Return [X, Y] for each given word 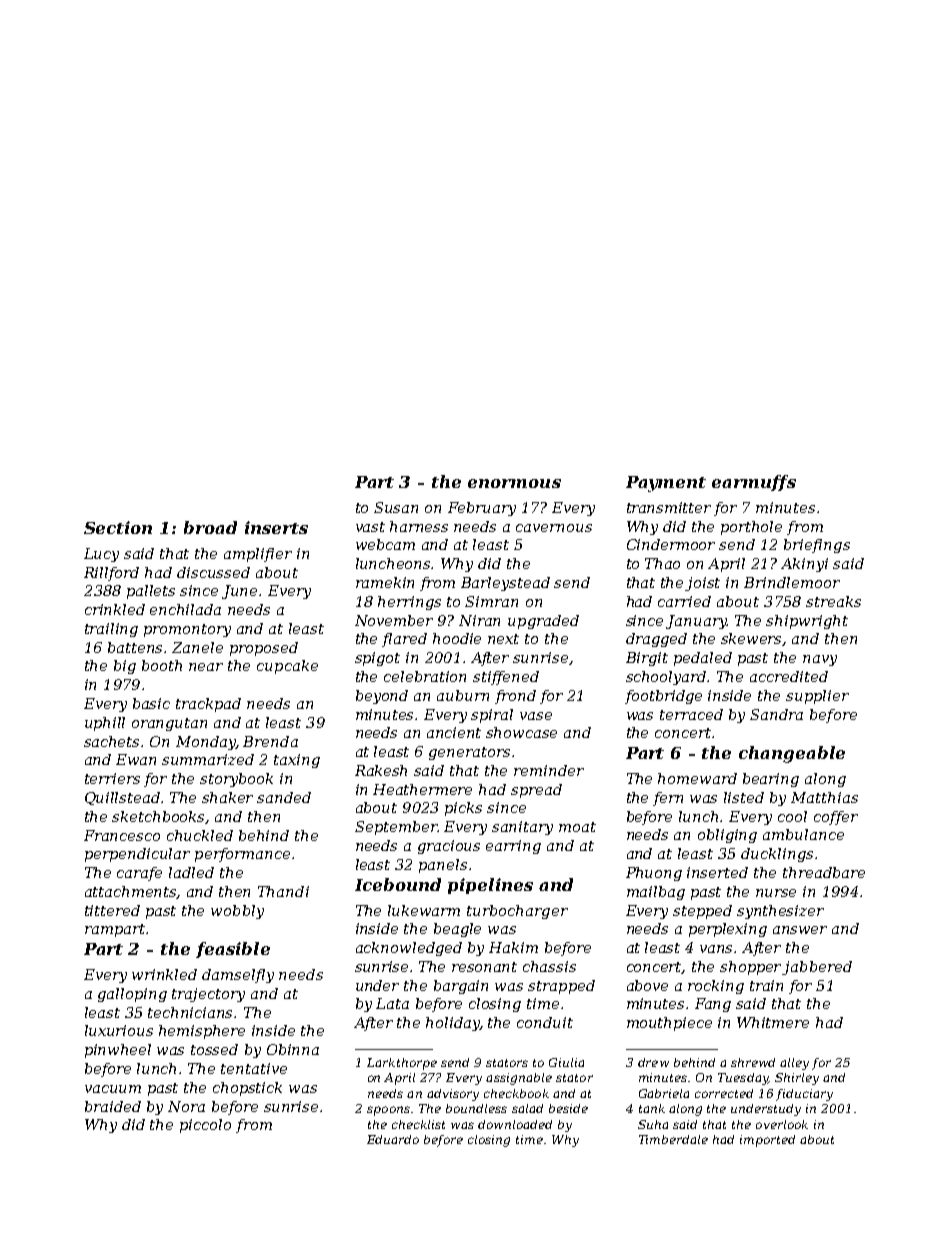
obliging [727, 836]
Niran [479, 620]
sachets [111, 741]
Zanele [197, 647]
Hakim [513, 947]
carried [684, 601]
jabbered [817, 968]
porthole [751, 528]
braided [113, 1106]
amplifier [258, 555]
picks [463, 809]
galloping [132, 995]
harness [419, 526]
